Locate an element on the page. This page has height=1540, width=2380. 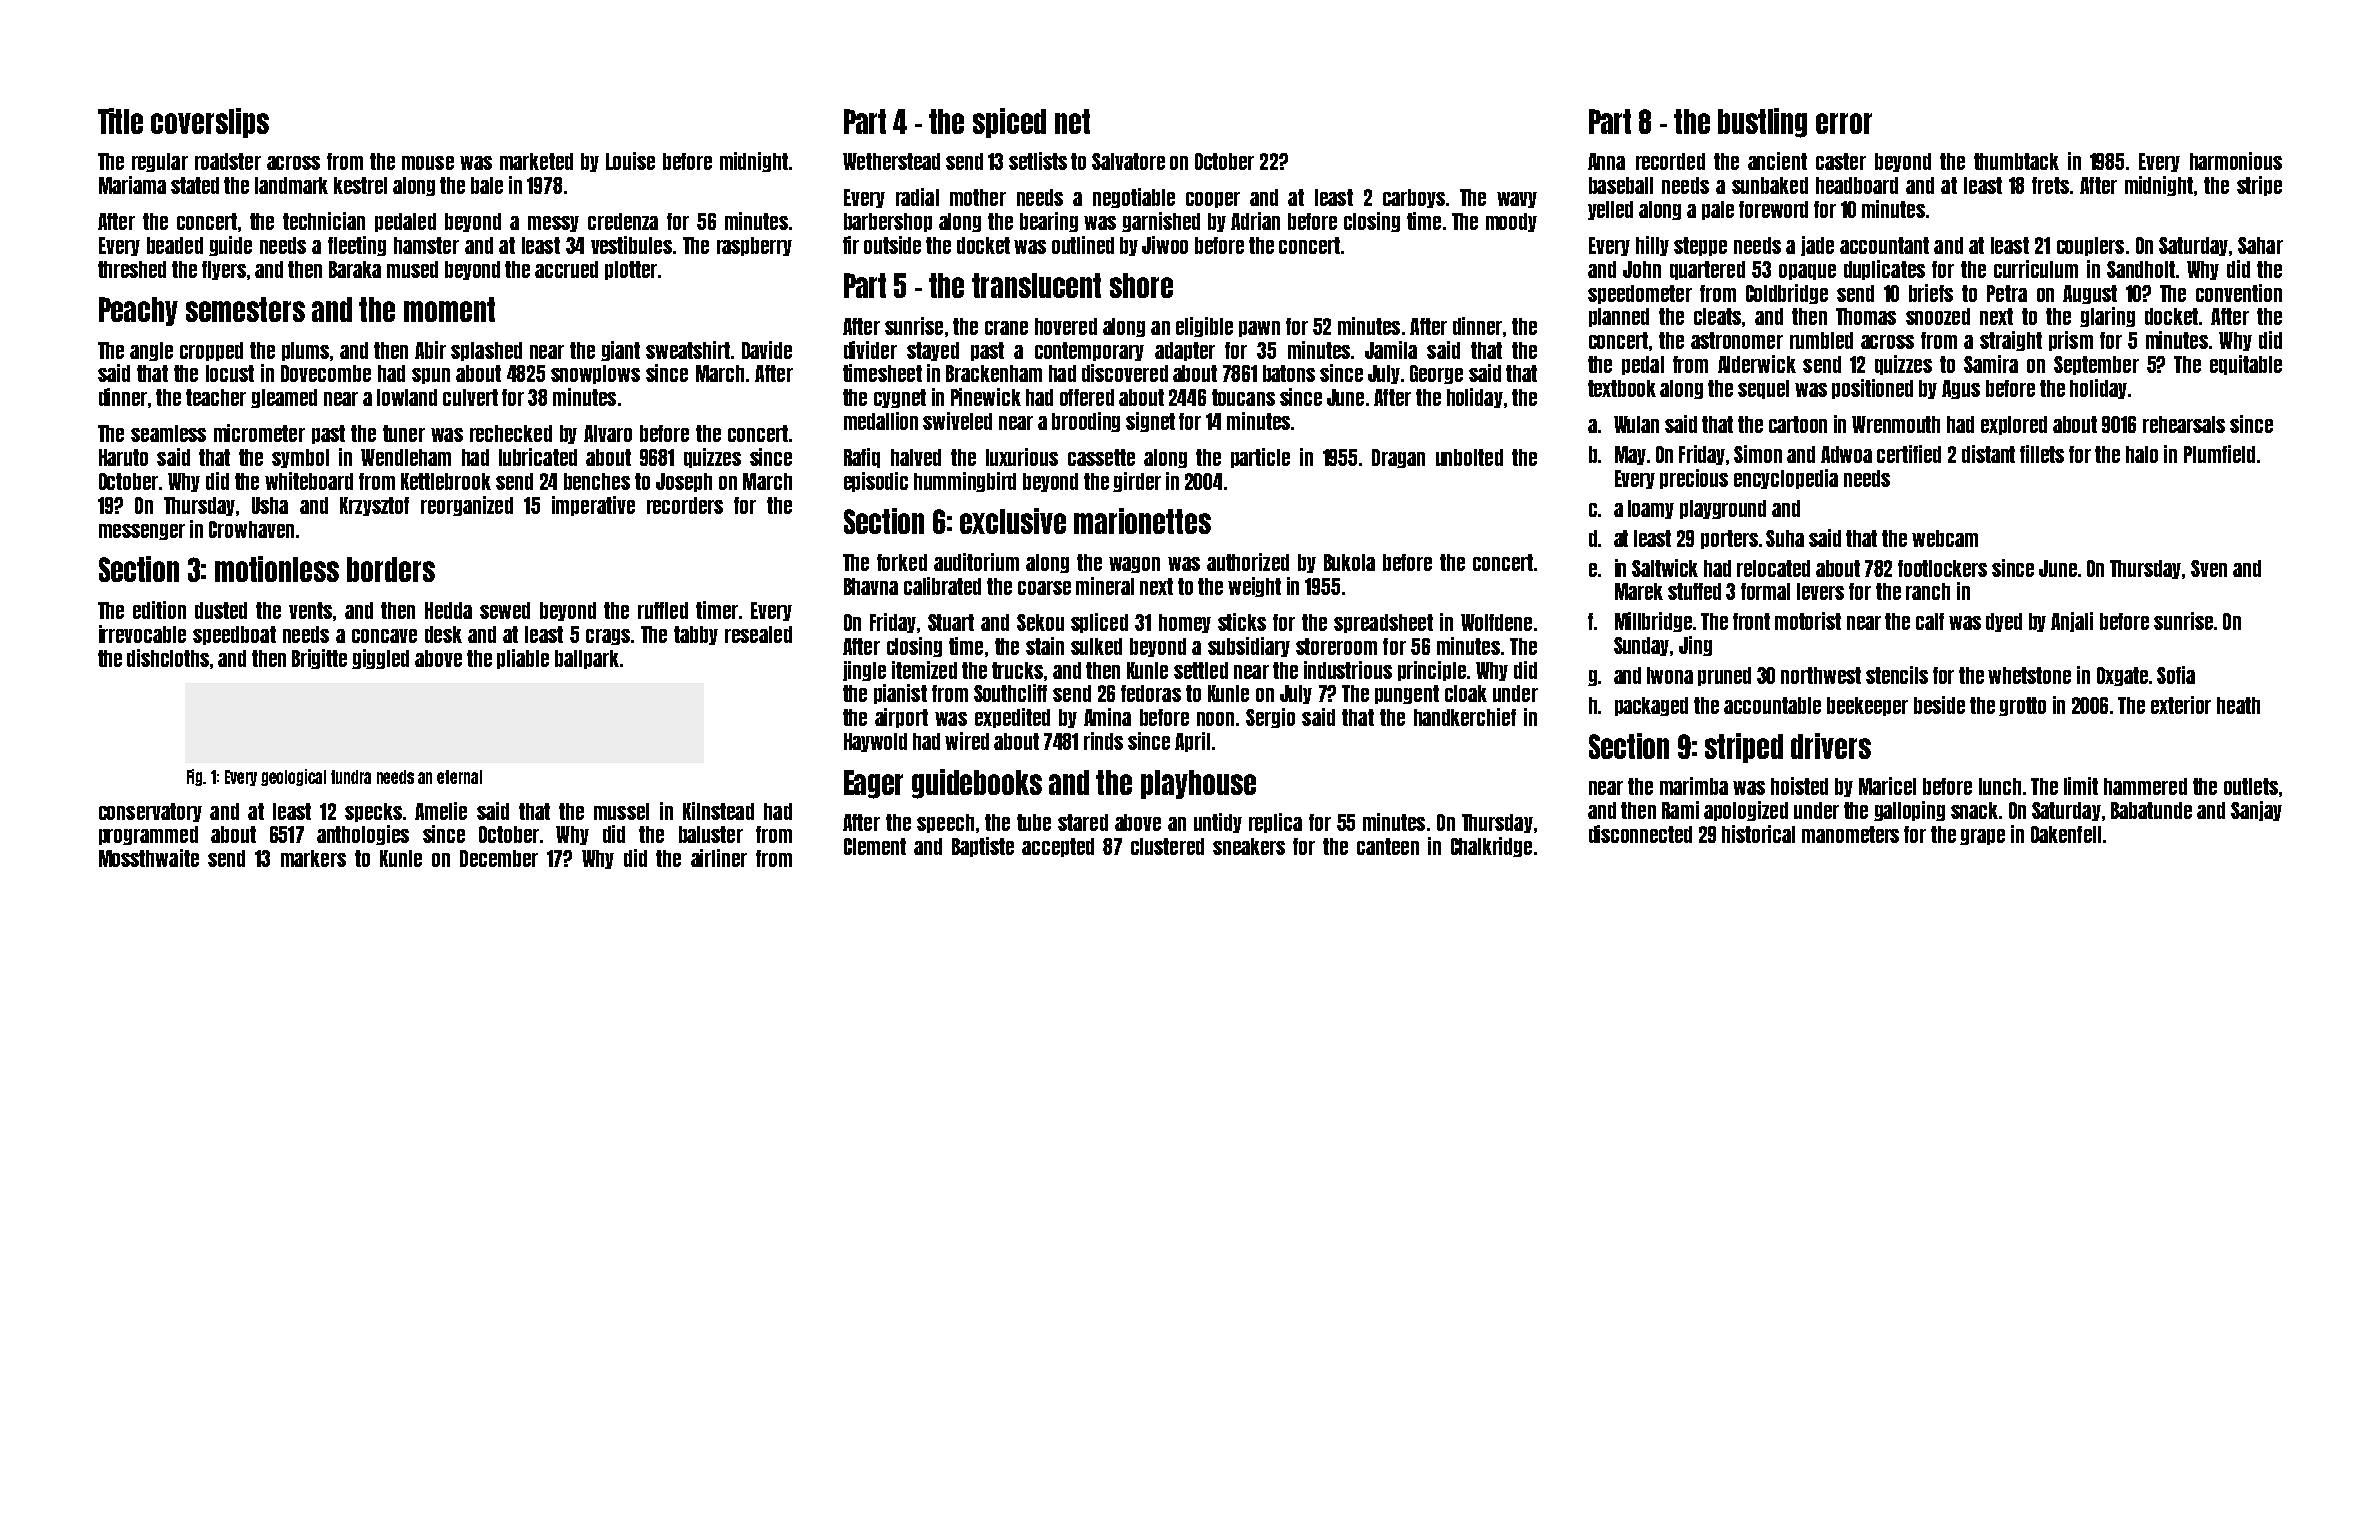
frets is located at coordinates (2050, 185).
